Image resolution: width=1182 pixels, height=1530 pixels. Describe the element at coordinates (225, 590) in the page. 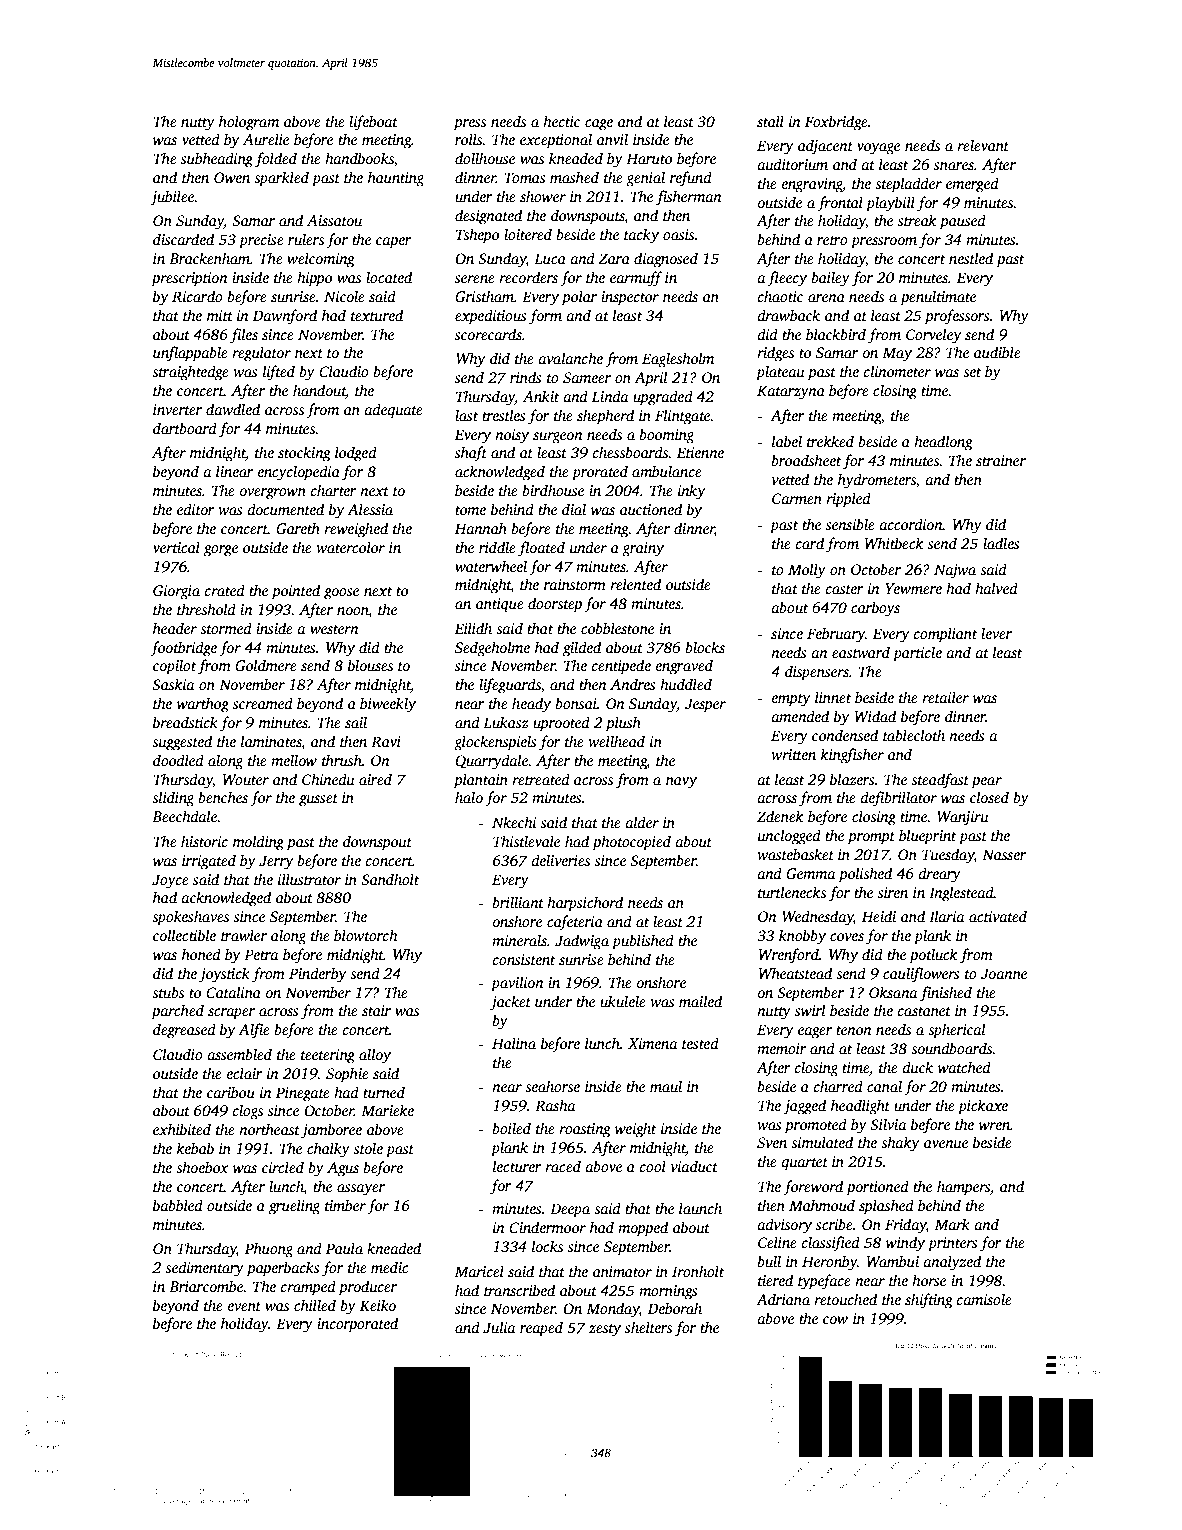

I see `crated` at that location.
